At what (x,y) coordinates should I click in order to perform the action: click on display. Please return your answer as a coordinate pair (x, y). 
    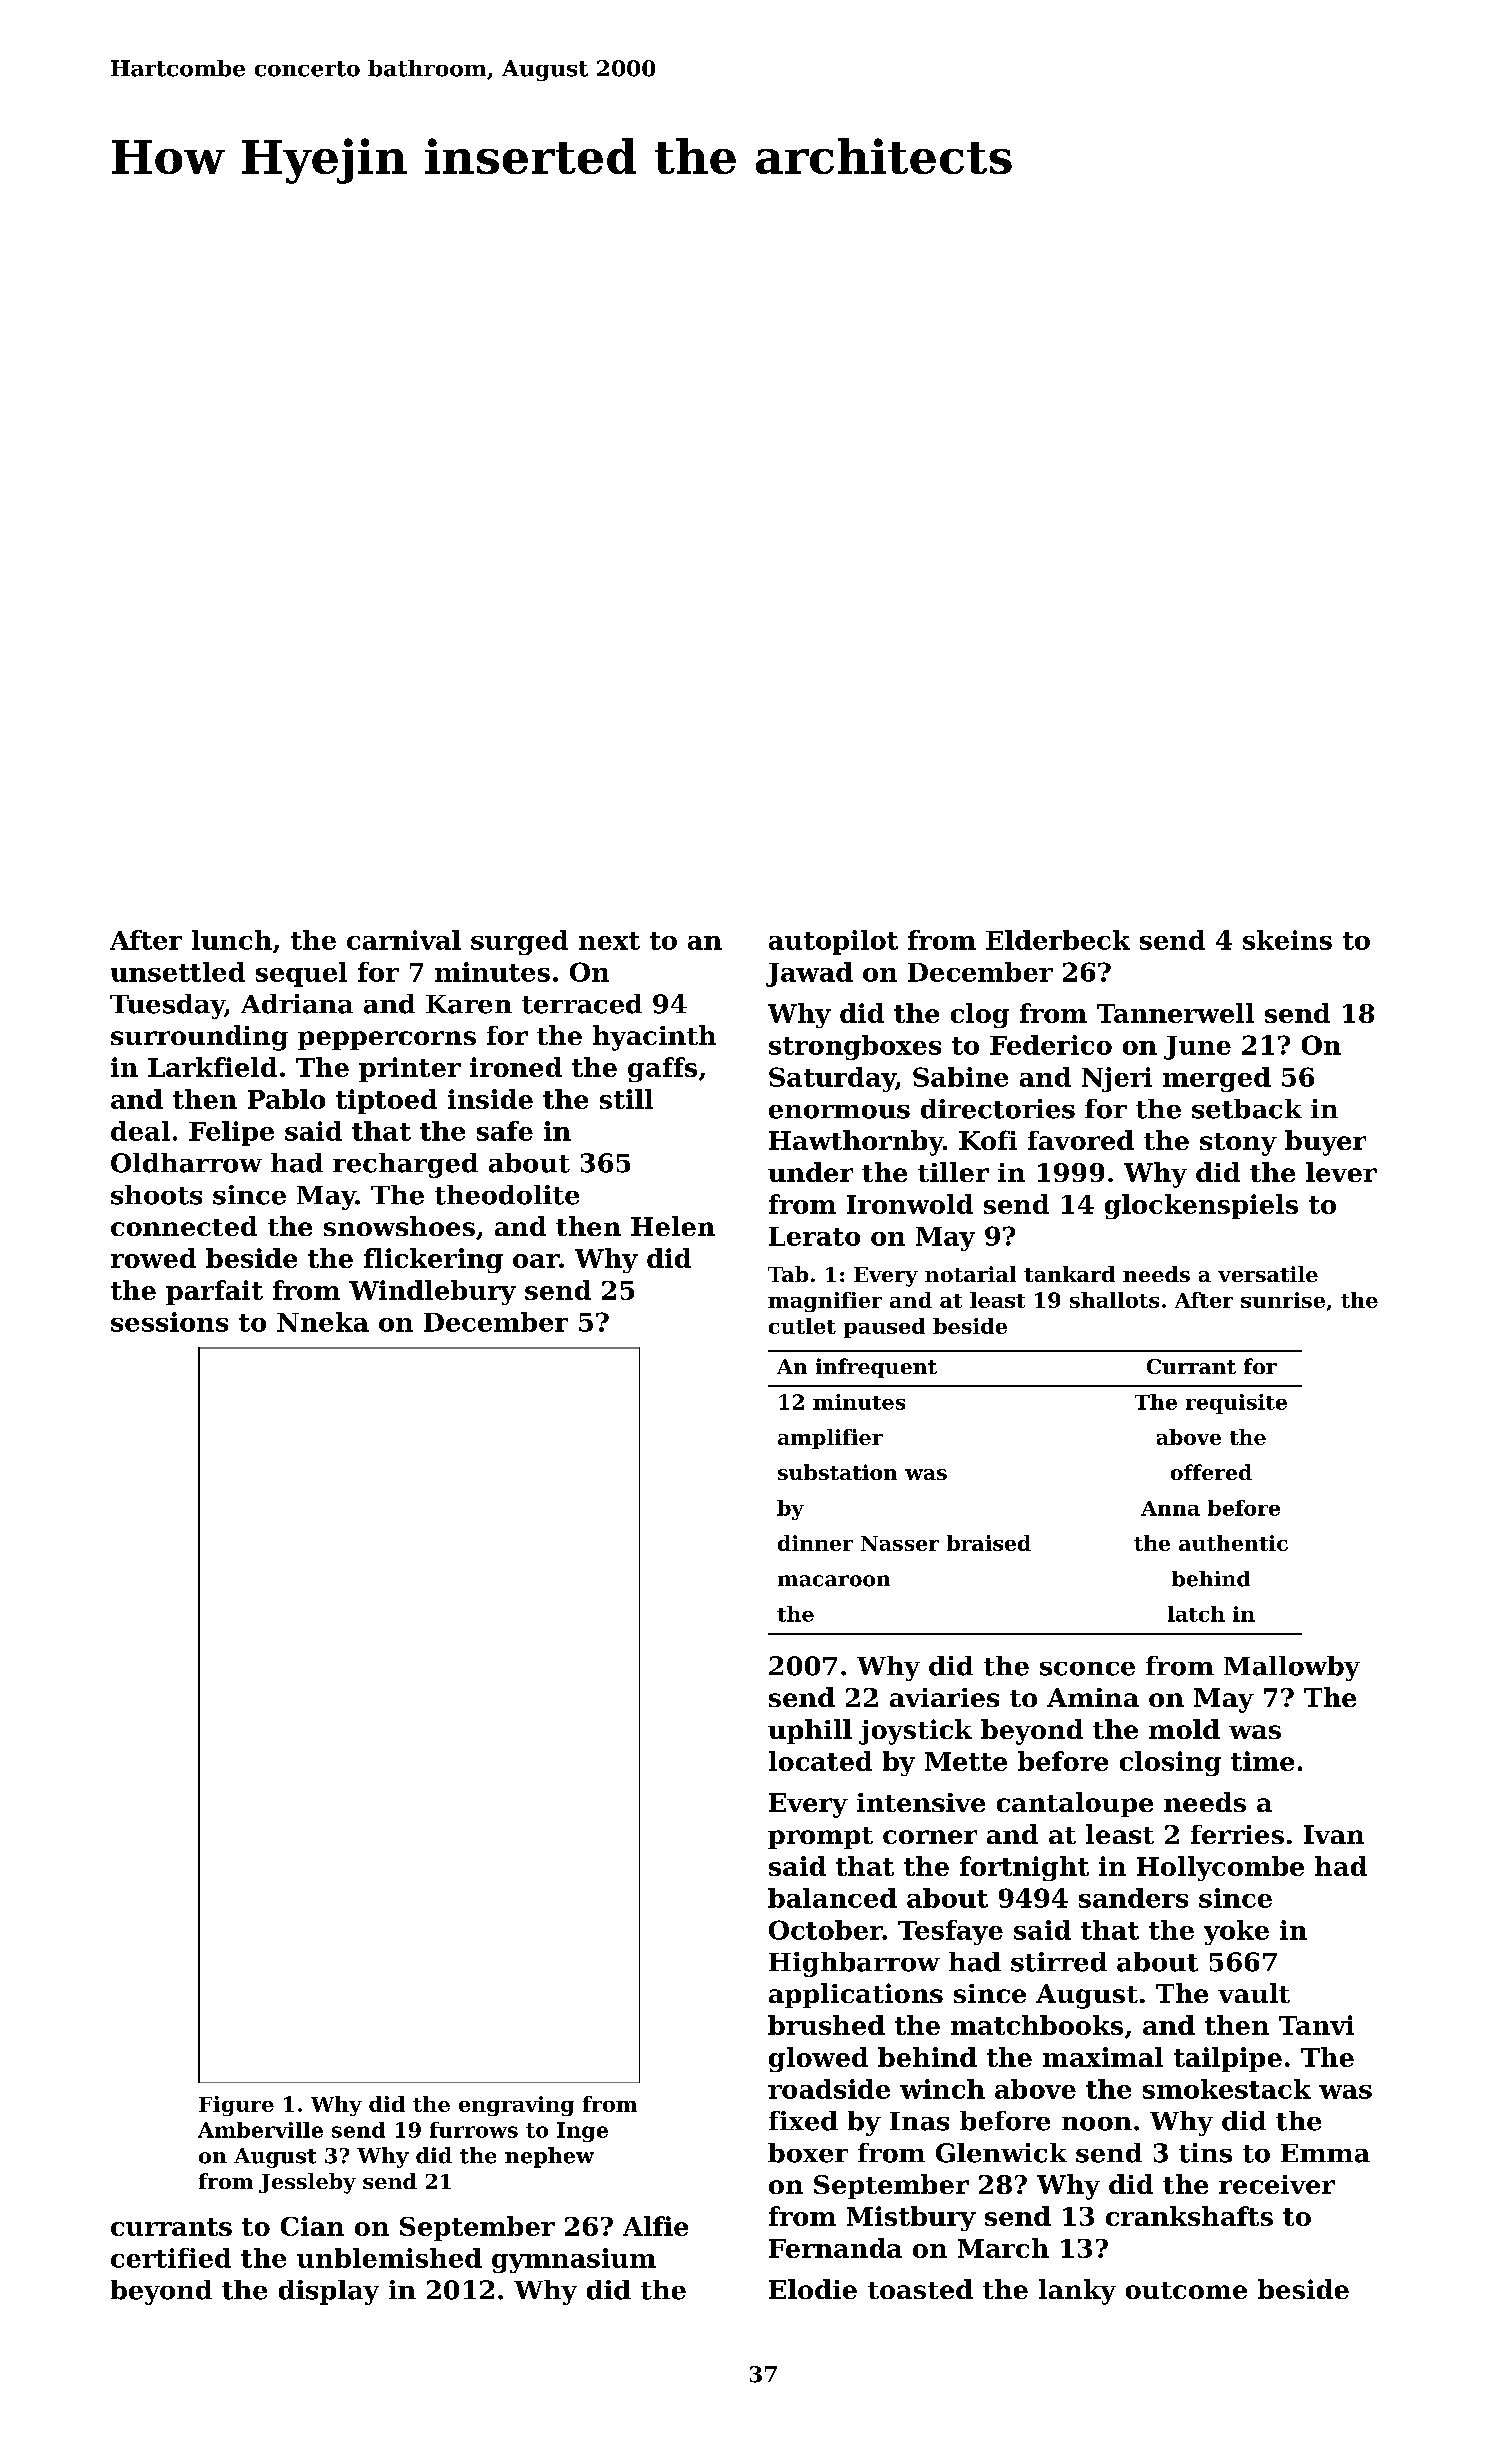
    Looking at the image, I should click on (329, 2292).
